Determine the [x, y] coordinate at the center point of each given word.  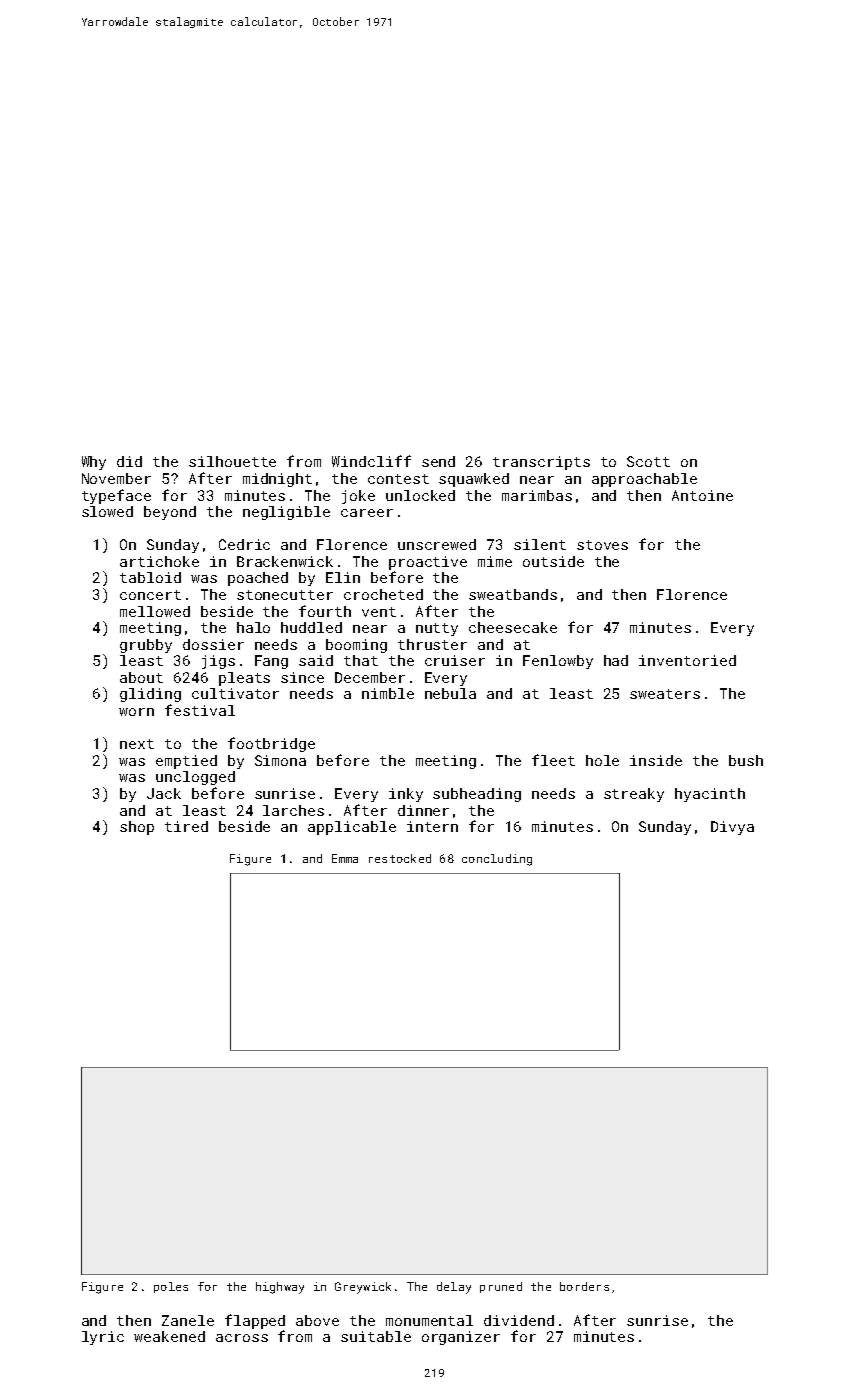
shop [137, 828]
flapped [255, 1321]
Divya [732, 828]
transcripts [541, 463]
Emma [345, 858]
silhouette [232, 461]
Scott [648, 461]
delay [454, 1288]
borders [584, 1286]
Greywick [363, 1288]
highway [280, 1288]
